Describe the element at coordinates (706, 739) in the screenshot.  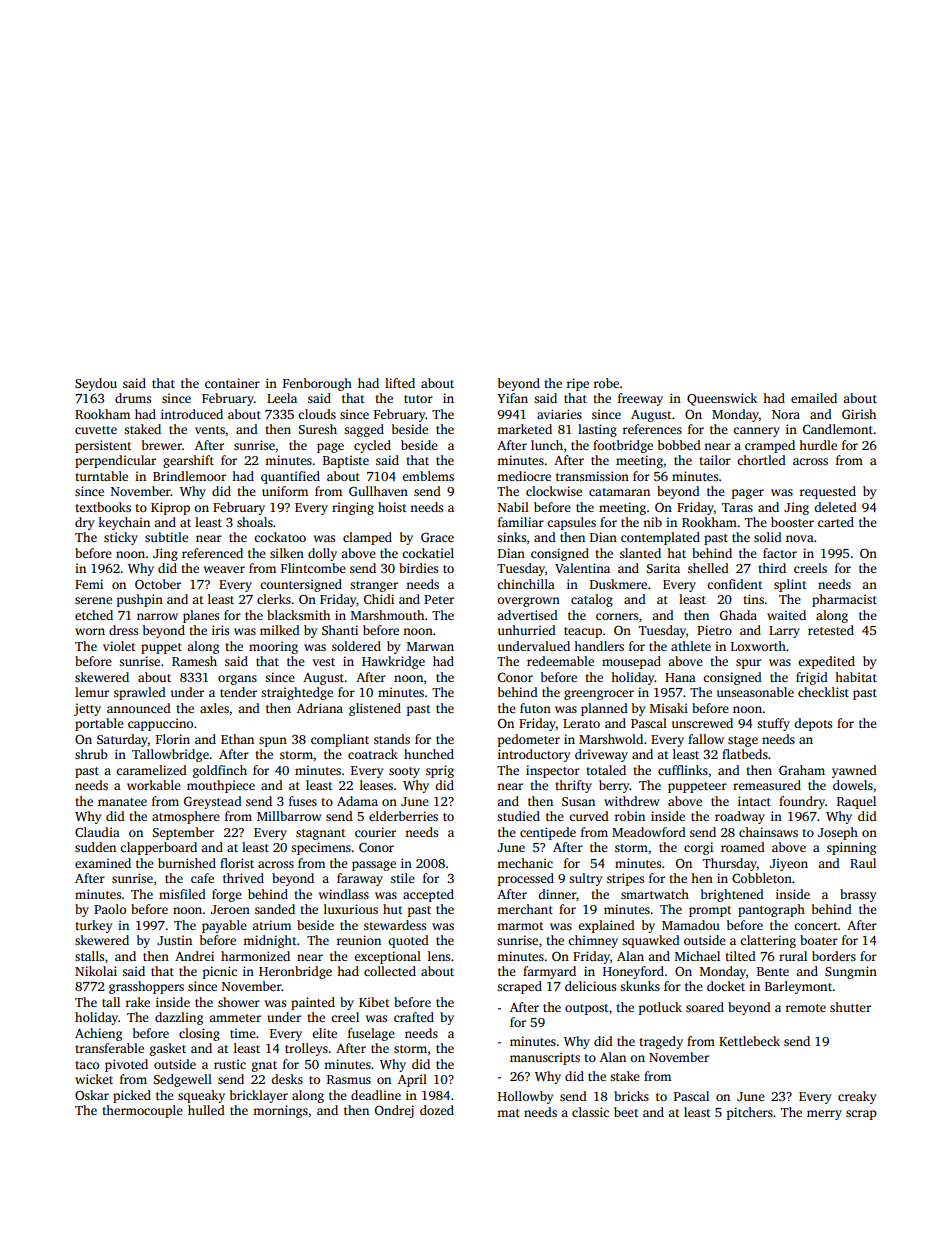
I see `fallow` at that location.
